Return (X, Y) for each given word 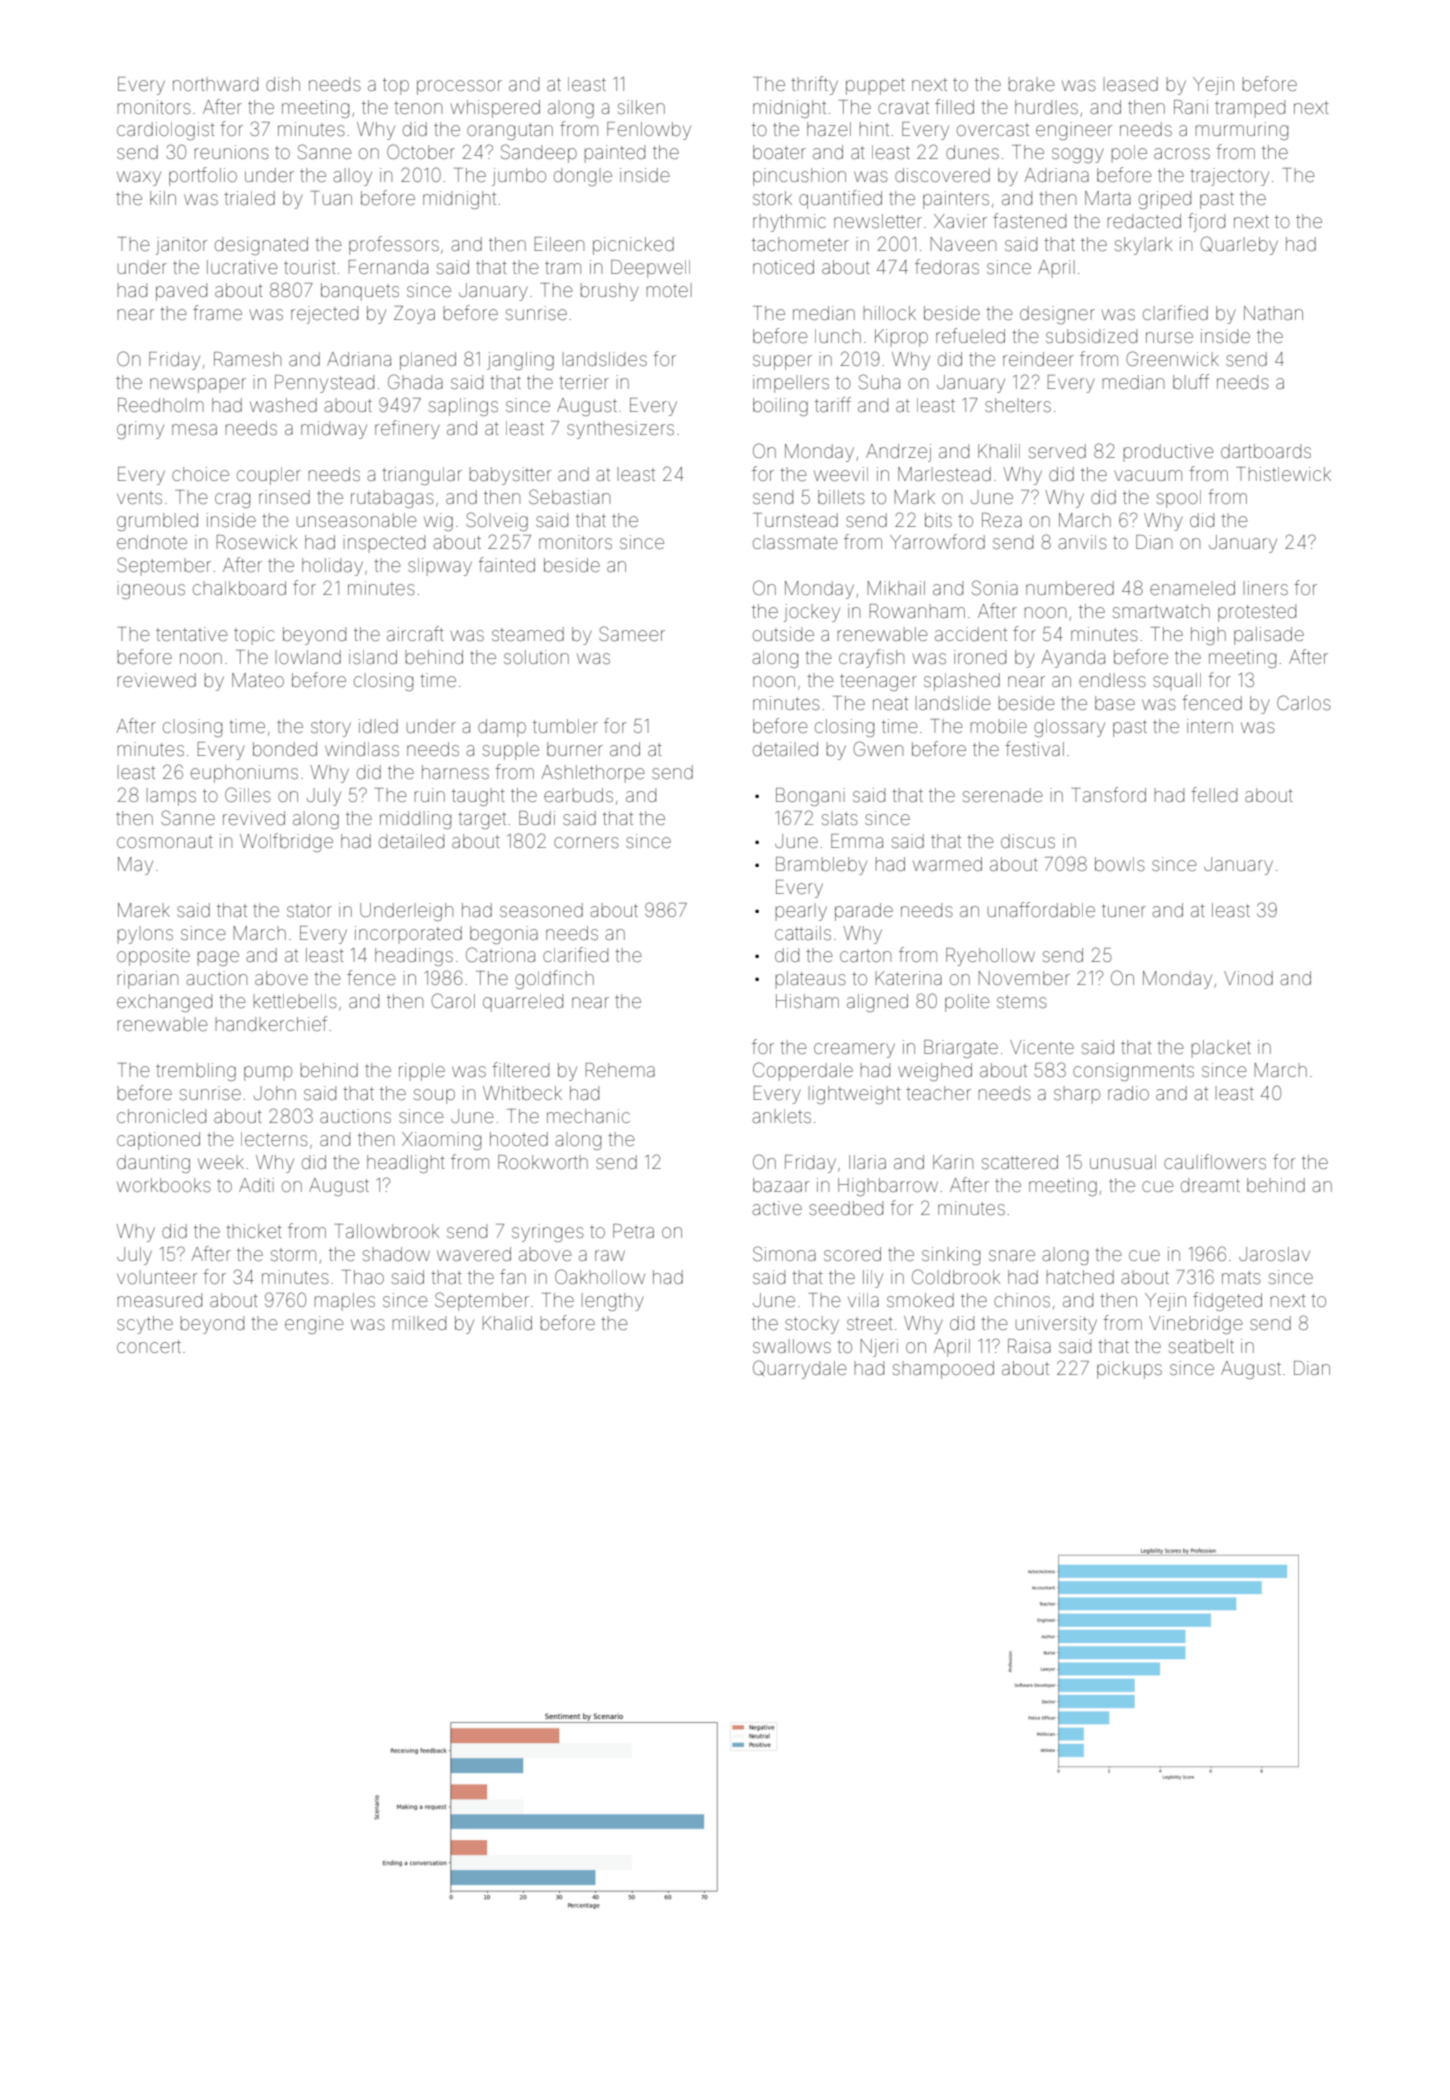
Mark (915, 497)
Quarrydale (799, 1369)
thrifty (814, 85)
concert (149, 1346)
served (1057, 451)
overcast (993, 129)
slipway (440, 567)
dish (283, 84)
